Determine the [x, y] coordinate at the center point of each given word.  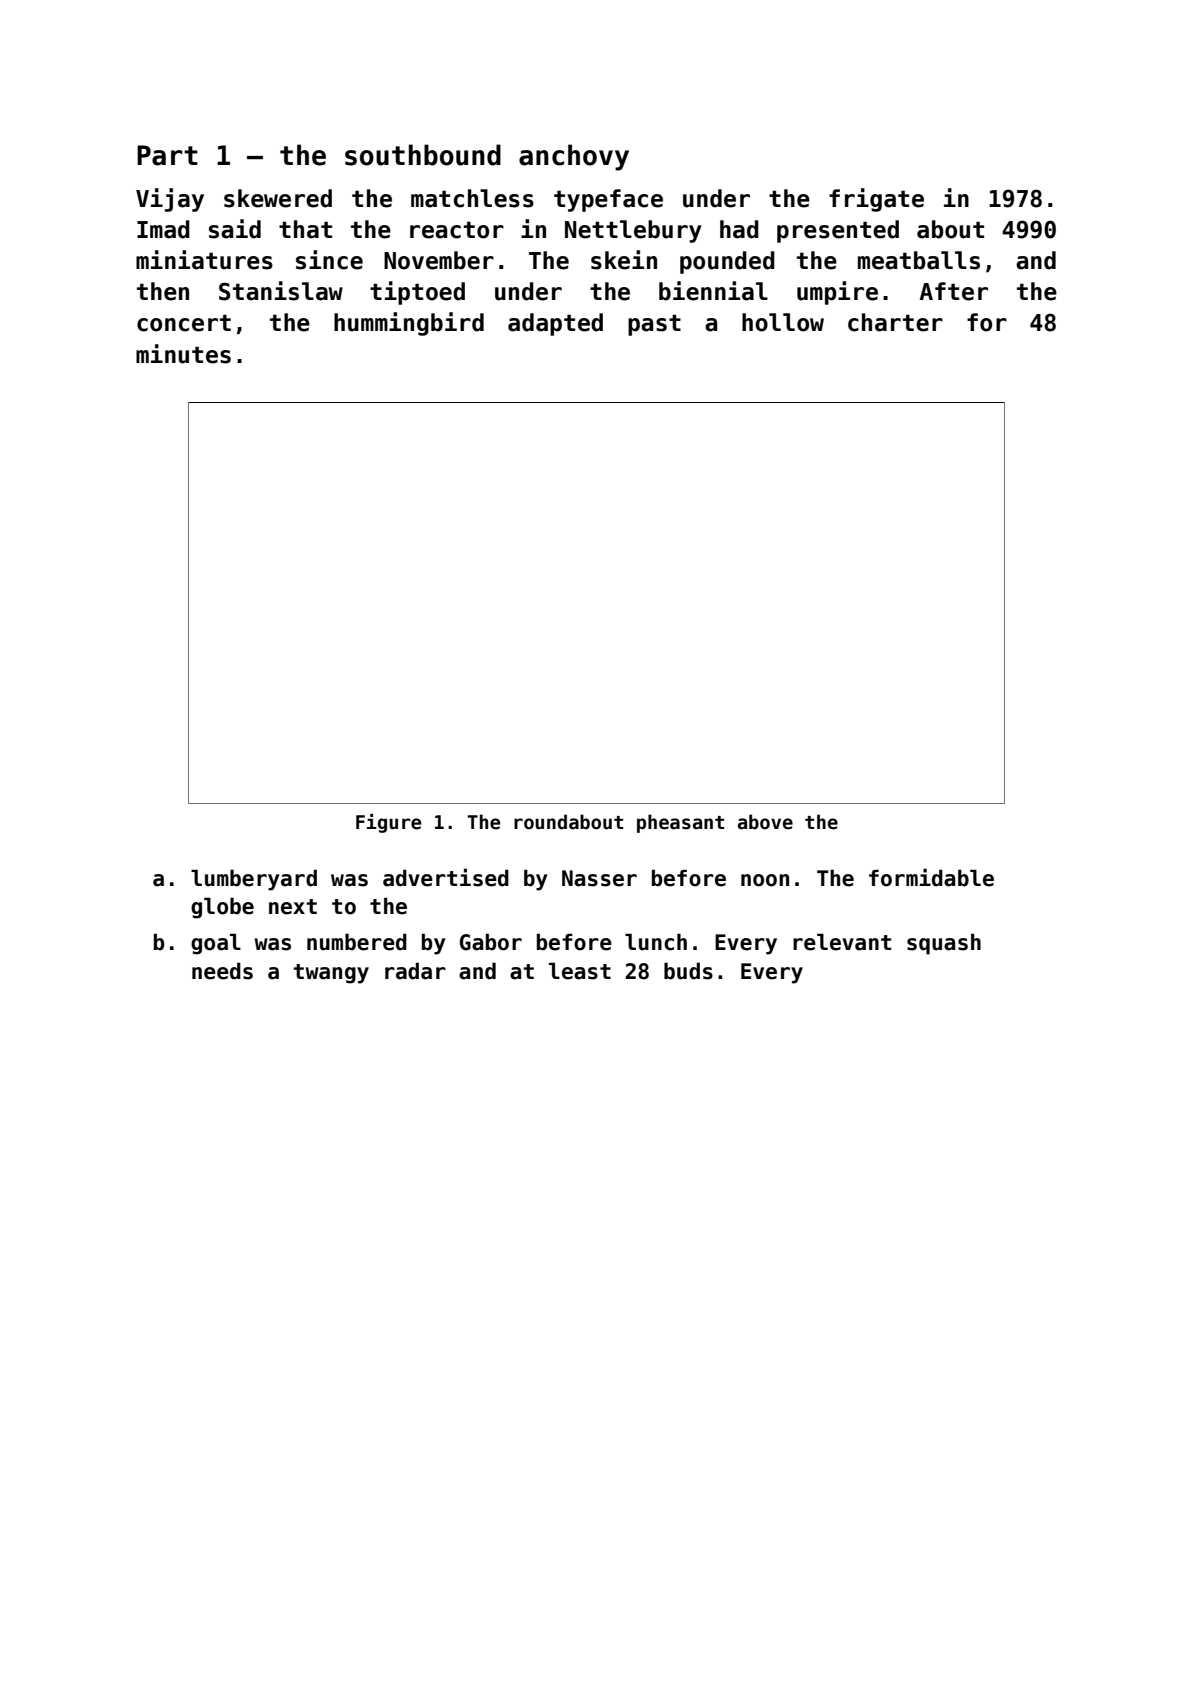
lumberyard [254, 880]
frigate [876, 200]
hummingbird [409, 324]
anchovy [574, 157]
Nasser [599, 878]
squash [944, 944]
